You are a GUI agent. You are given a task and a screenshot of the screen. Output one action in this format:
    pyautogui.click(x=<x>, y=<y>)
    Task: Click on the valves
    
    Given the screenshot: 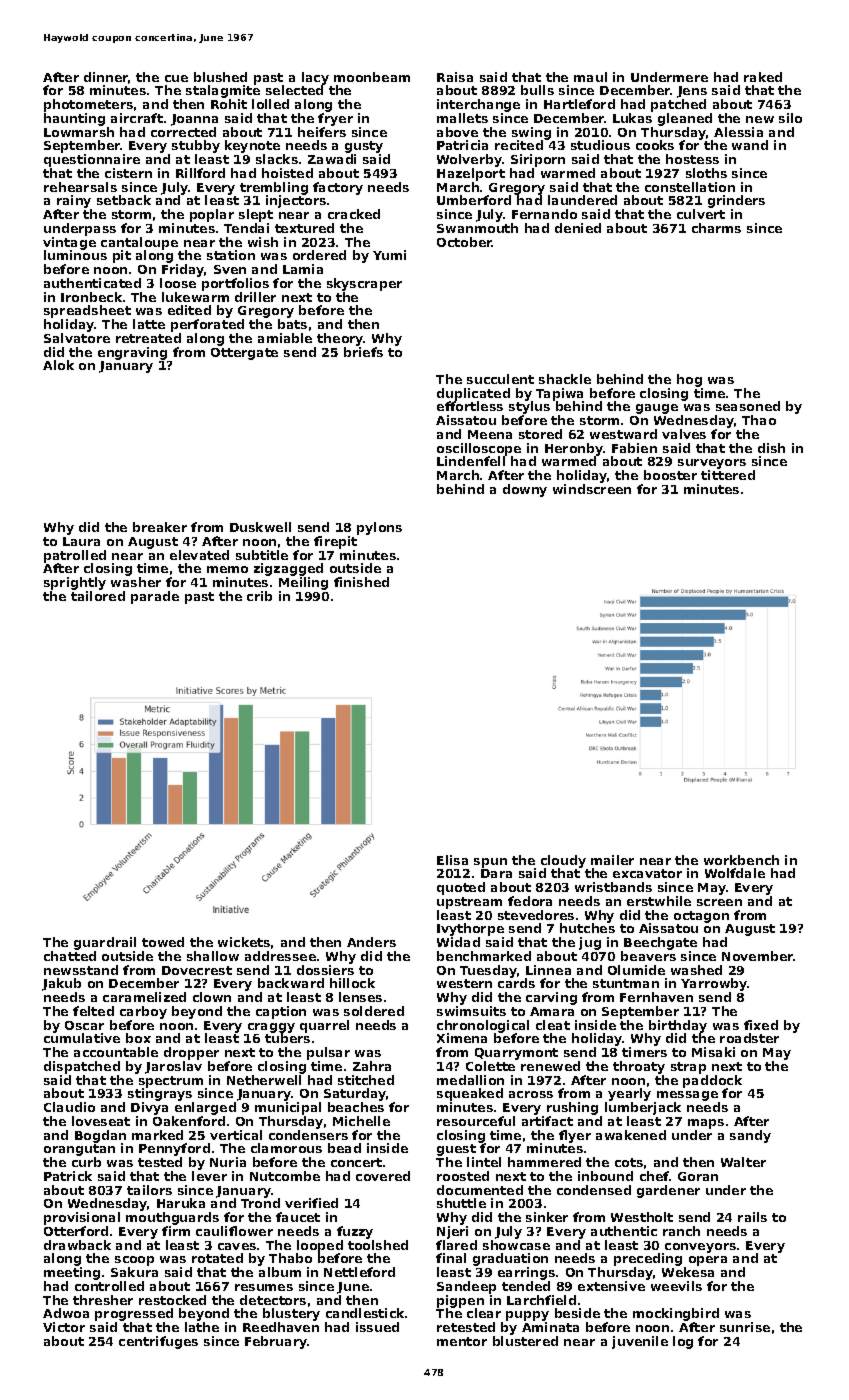 What is the action you would take?
    pyautogui.click(x=684, y=434)
